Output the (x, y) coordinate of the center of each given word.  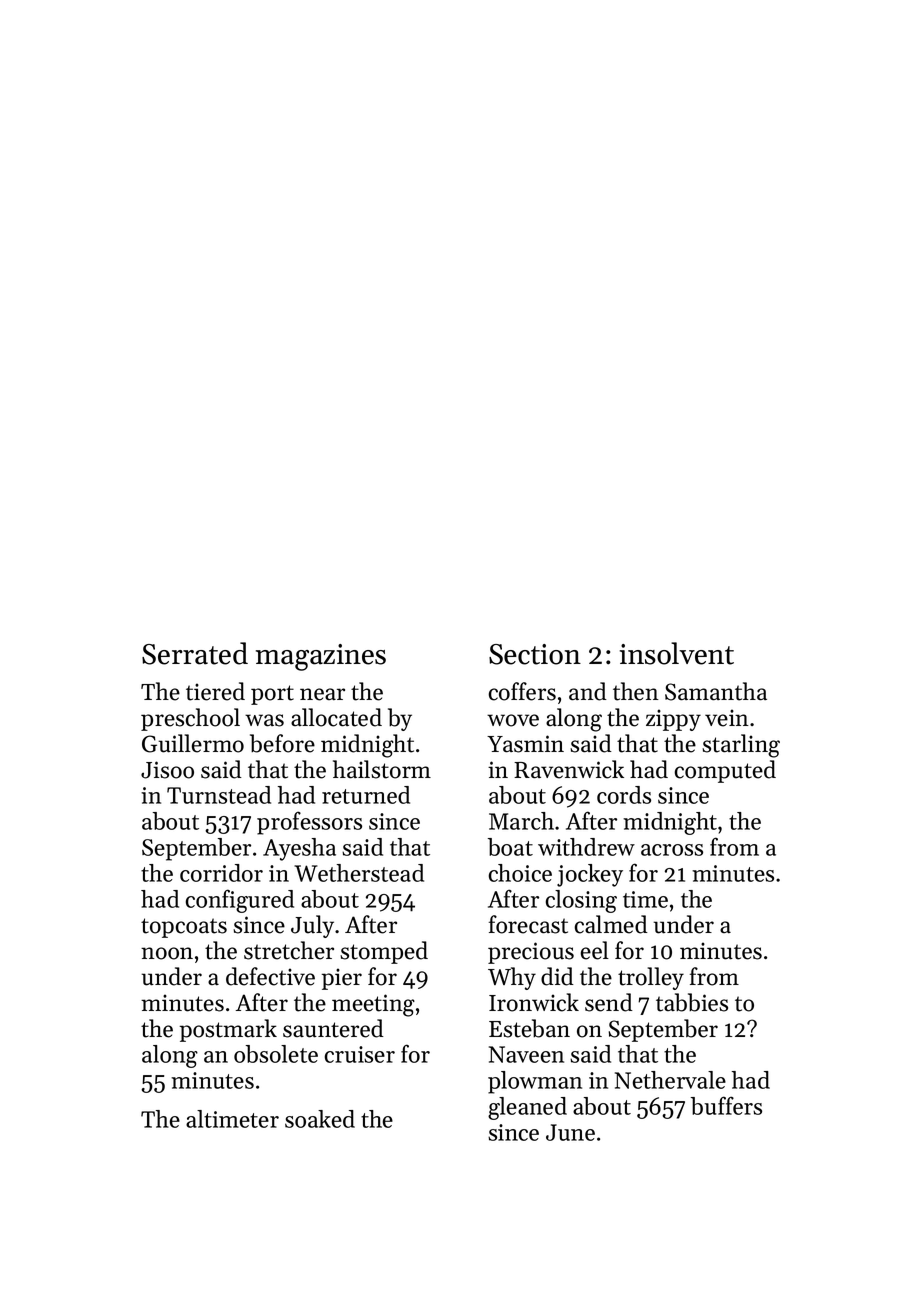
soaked (320, 1119)
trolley (651, 978)
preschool (190, 719)
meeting (373, 1005)
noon (167, 953)
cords (624, 795)
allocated (336, 717)
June (570, 1132)
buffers (726, 1105)
